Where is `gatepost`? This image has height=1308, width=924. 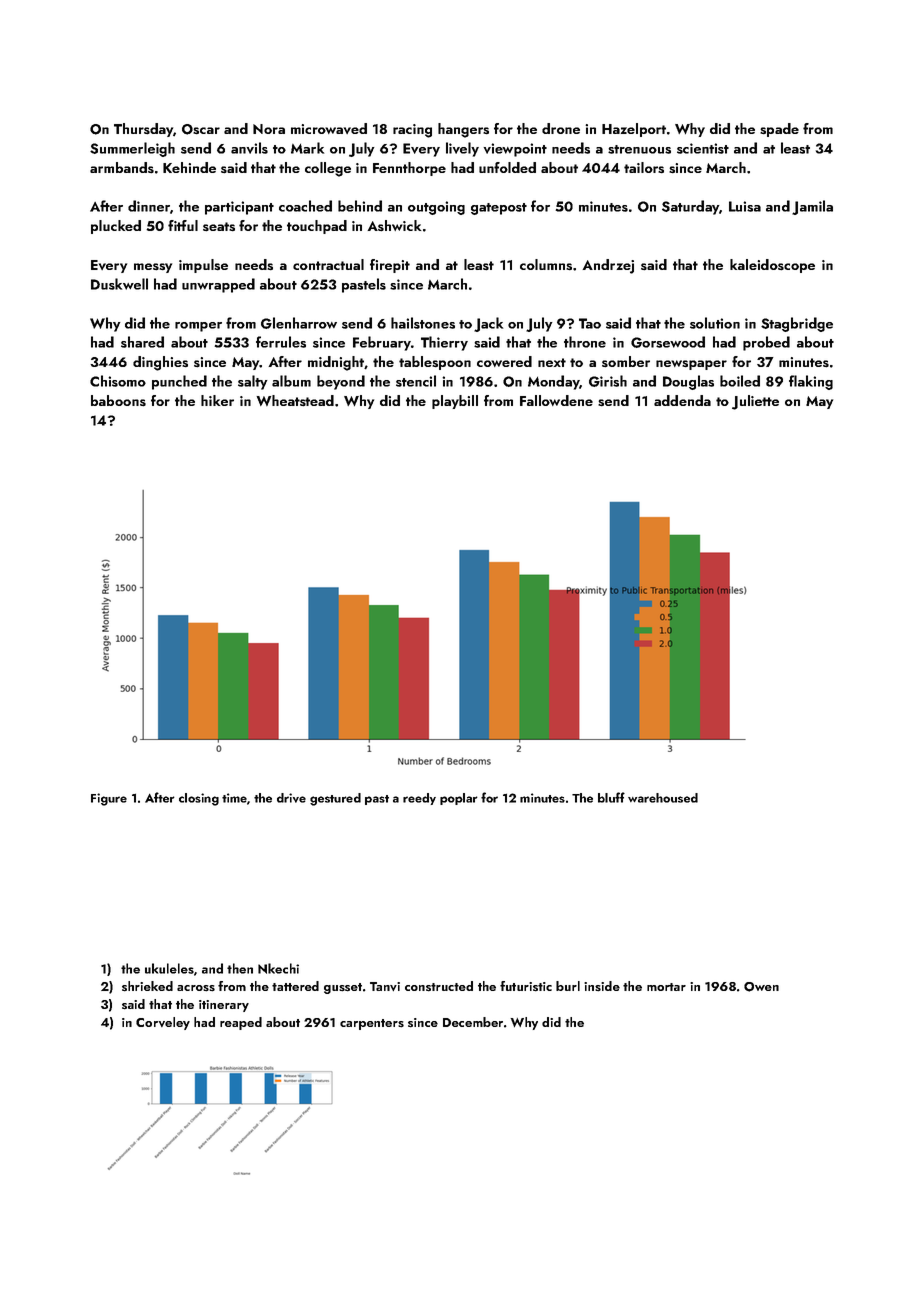
gatepost is located at coordinates (499, 209).
